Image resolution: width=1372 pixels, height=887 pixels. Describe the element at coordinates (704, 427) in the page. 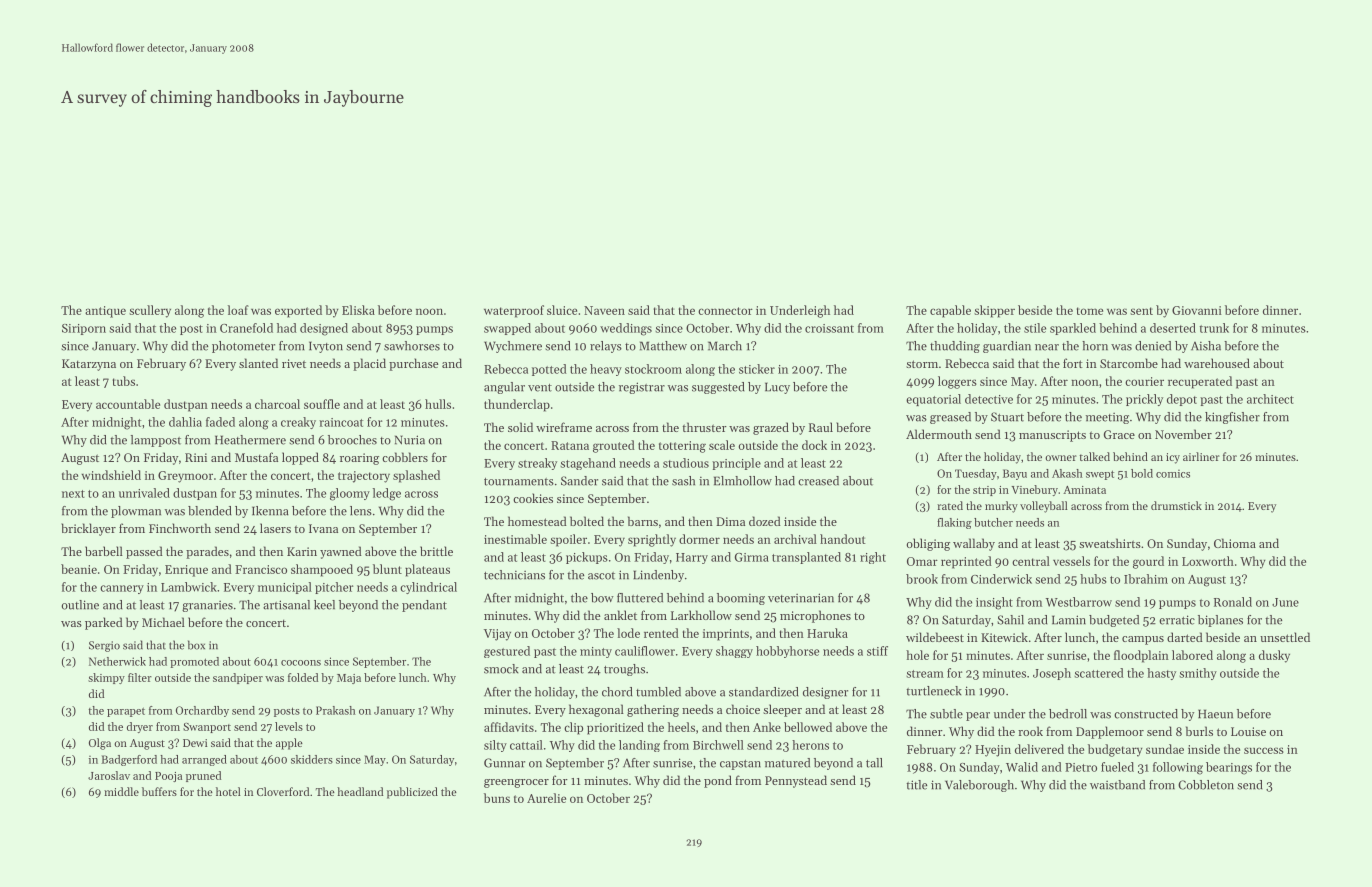

I see `thruster` at that location.
